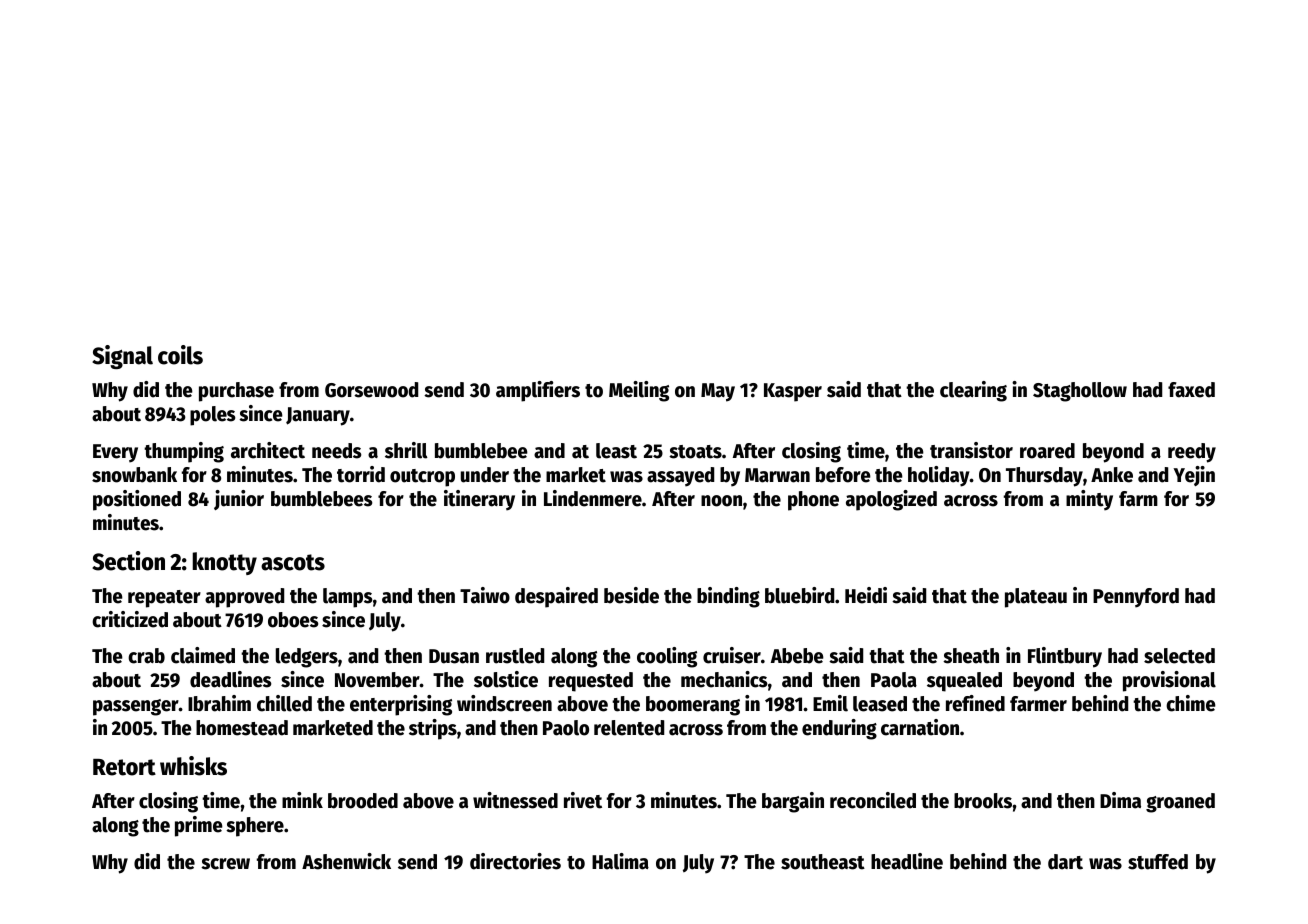  I want to click on poles, so click(212, 416).
